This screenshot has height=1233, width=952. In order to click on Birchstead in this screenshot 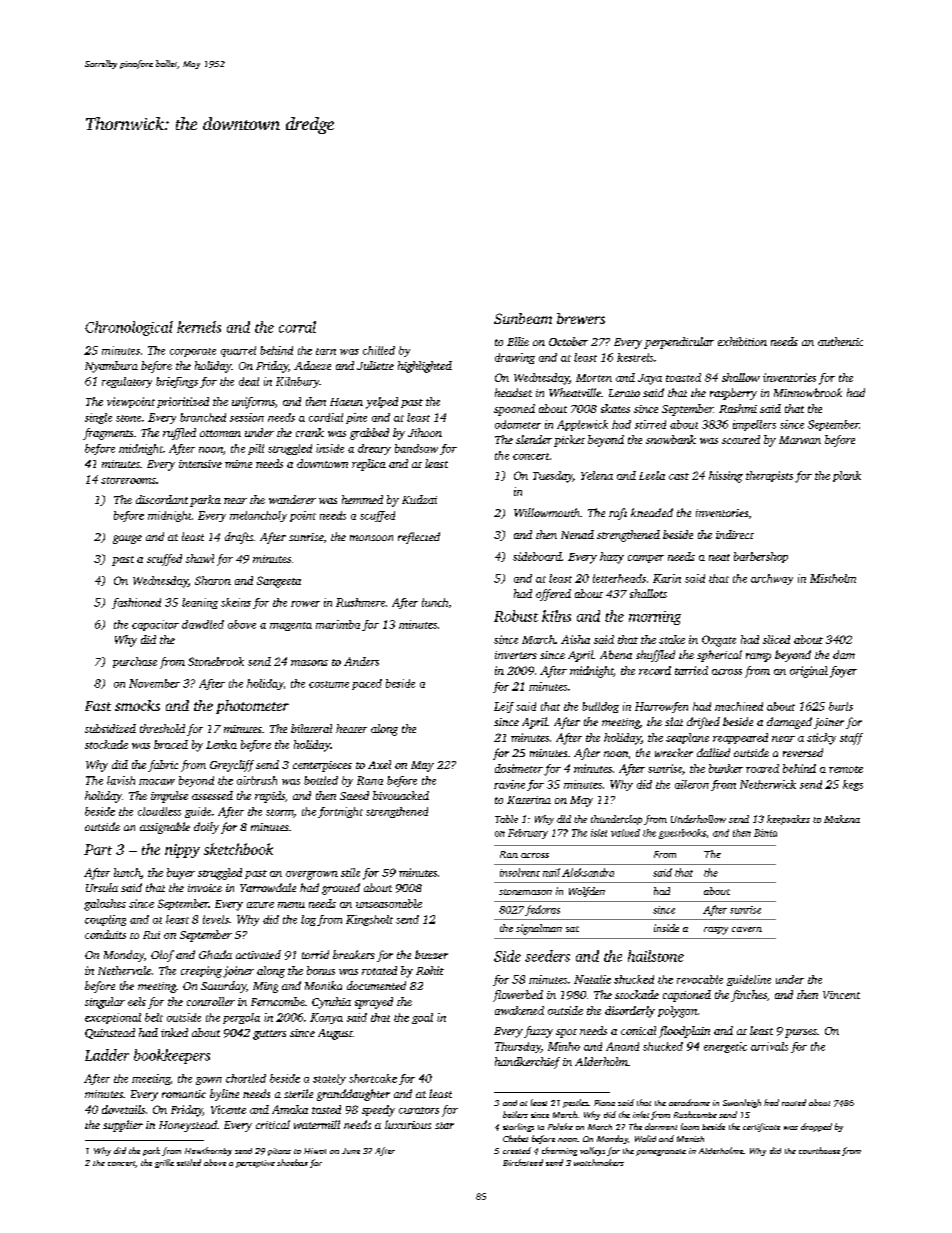, I will do `click(523, 1162)`.
